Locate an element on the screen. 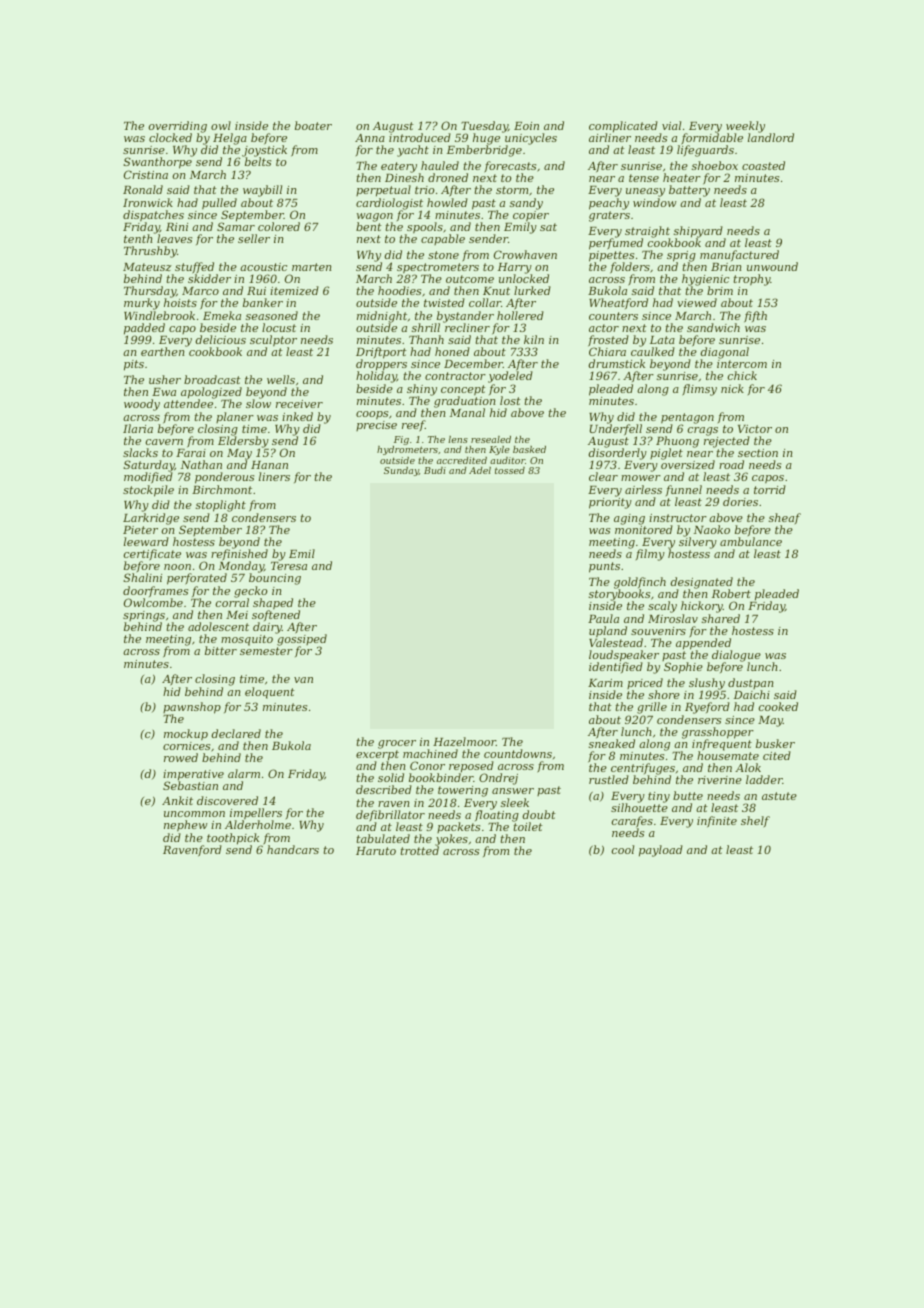 The height and width of the screenshot is (1308, 924). declared is located at coordinates (236, 733).
